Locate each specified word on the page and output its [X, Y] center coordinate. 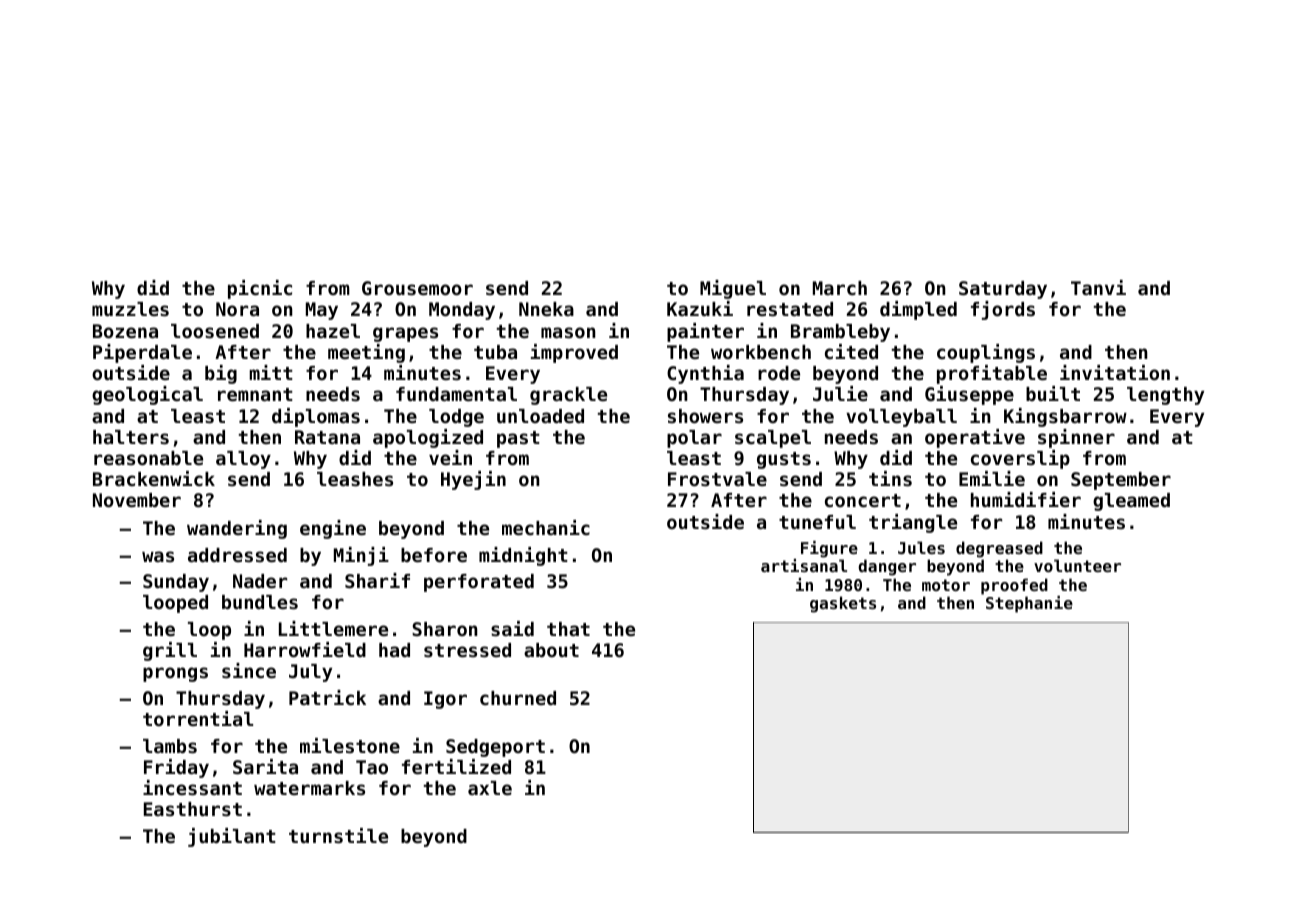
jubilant [232, 837]
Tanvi [1098, 287]
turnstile [338, 835]
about [551, 650]
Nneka [546, 309]
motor [946, 585]
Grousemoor [417, 288]
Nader [260, 581]
